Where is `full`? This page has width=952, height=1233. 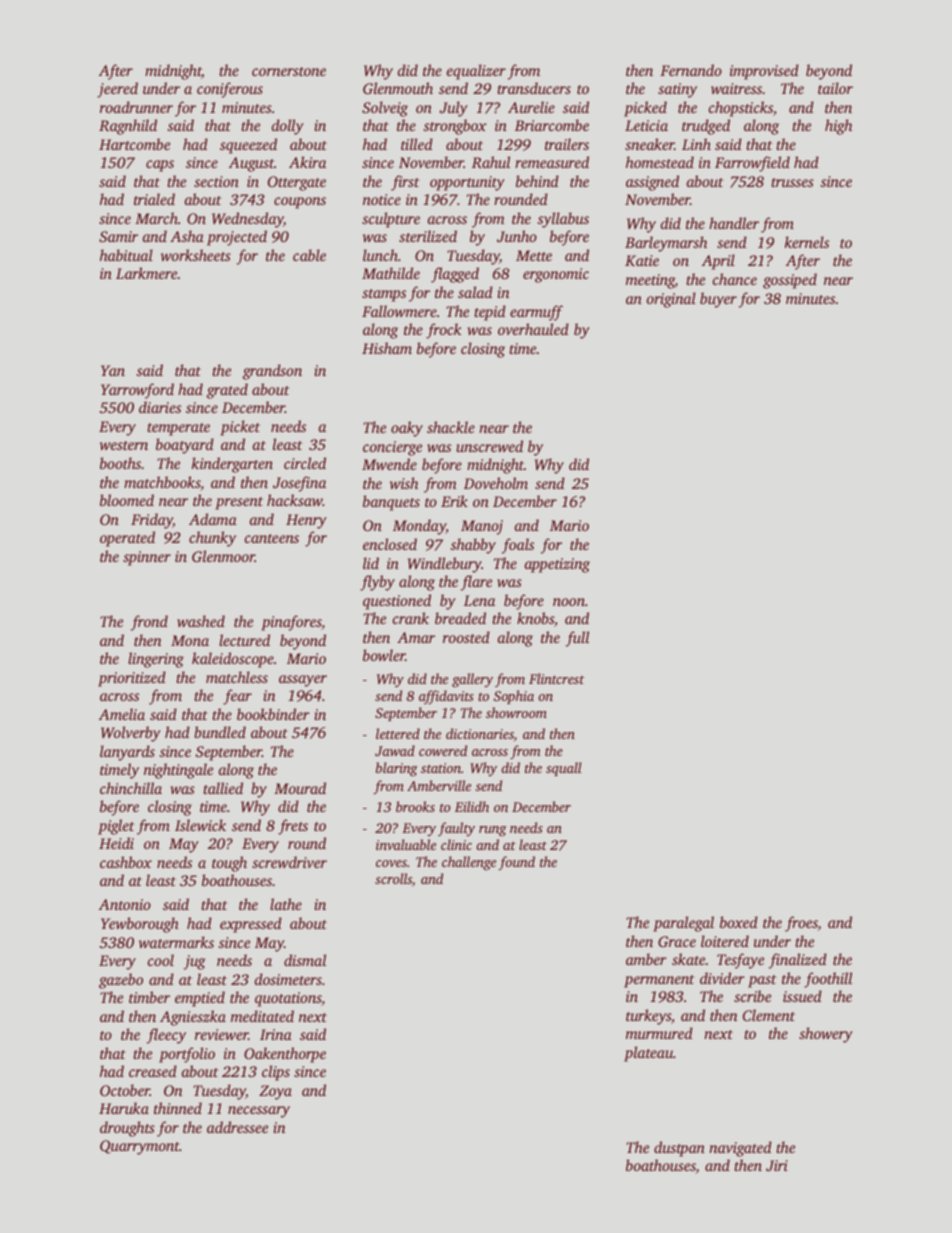 full is located at coordinates (577, 639).
